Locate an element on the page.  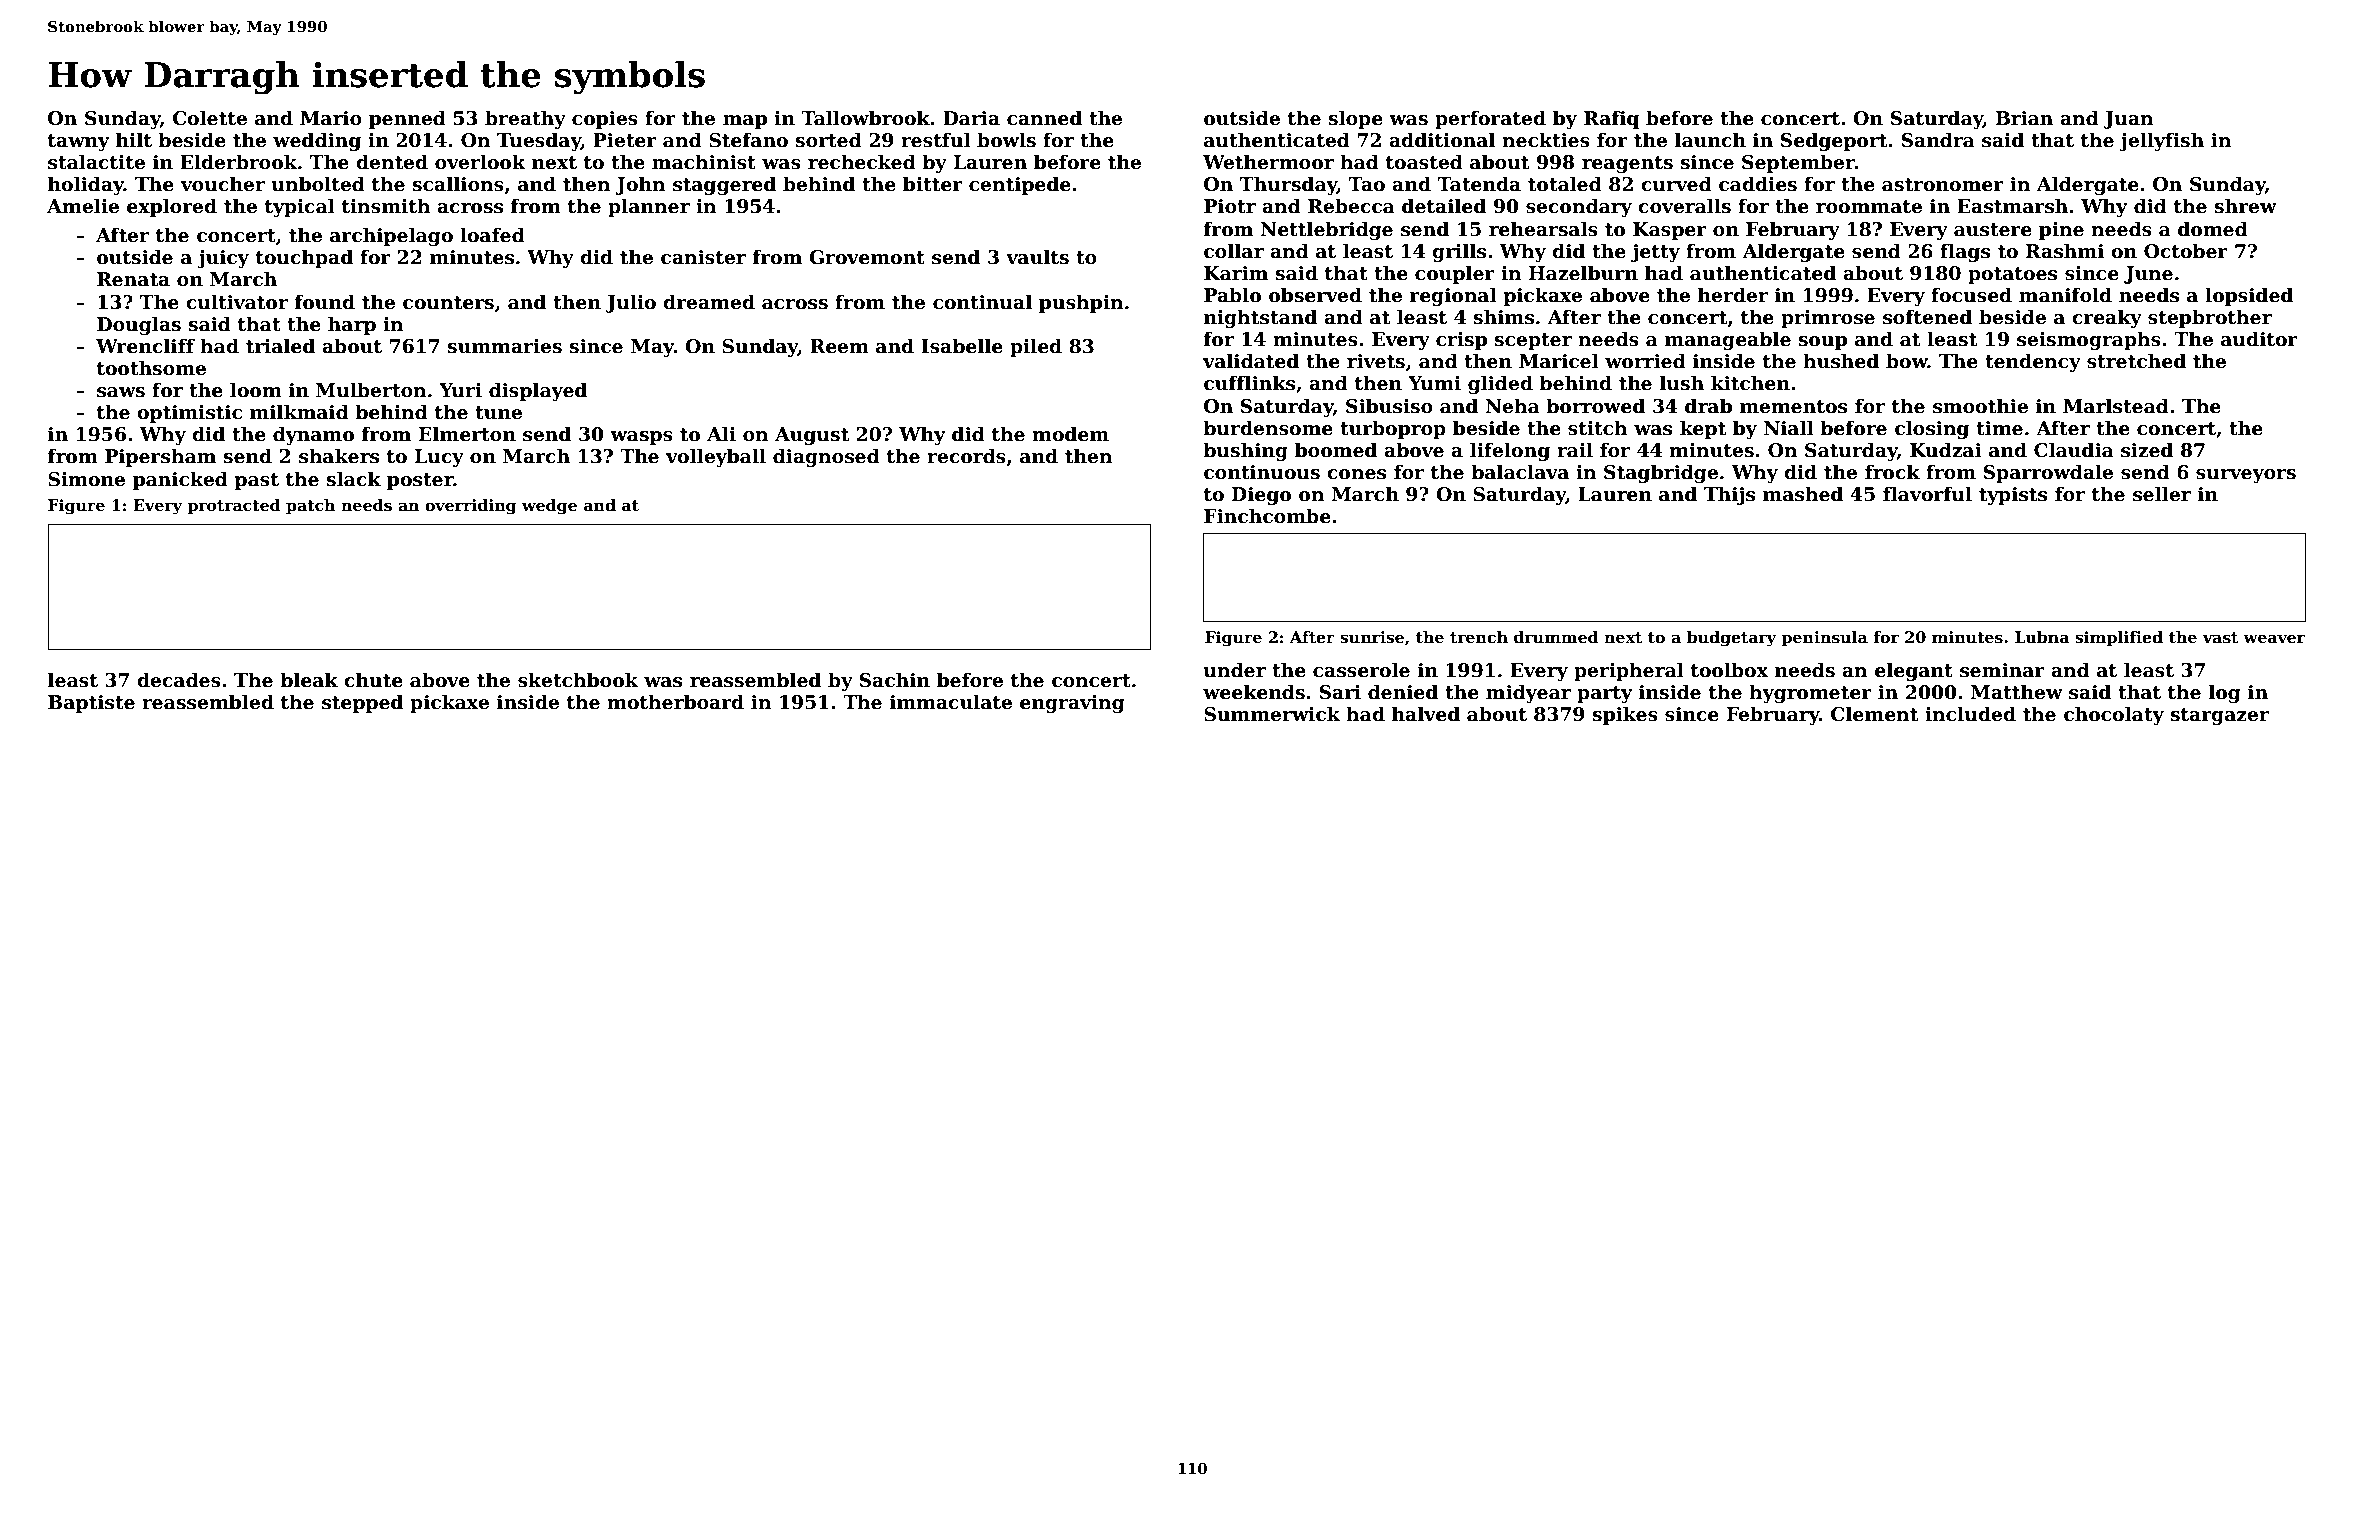
sketchbook is located at coordinates (578, 680).
